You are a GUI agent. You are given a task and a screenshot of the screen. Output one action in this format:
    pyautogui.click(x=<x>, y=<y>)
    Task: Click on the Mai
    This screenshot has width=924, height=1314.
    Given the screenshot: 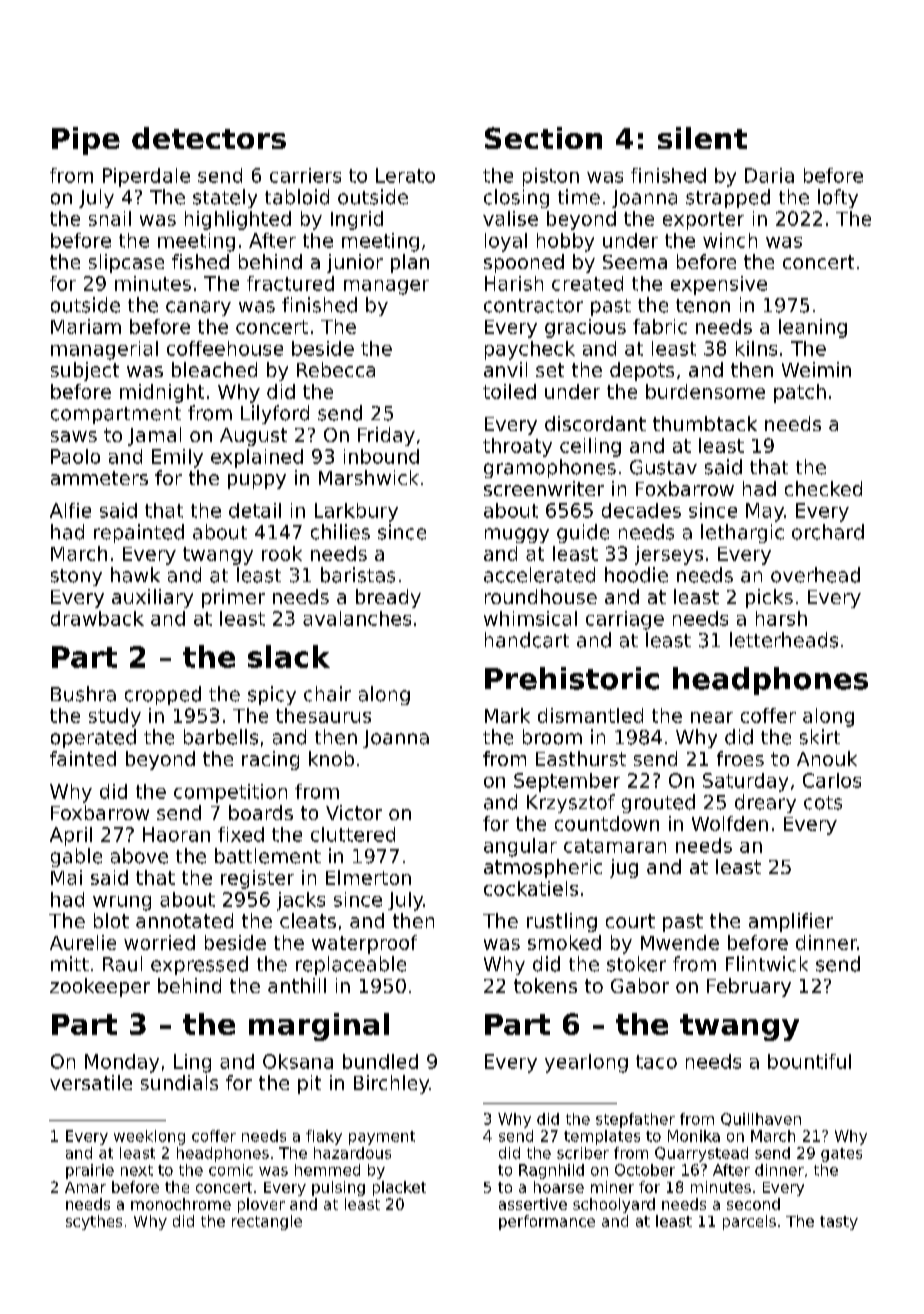 What is the action you would take?
    pyautogui.click(x=66, y=877)
